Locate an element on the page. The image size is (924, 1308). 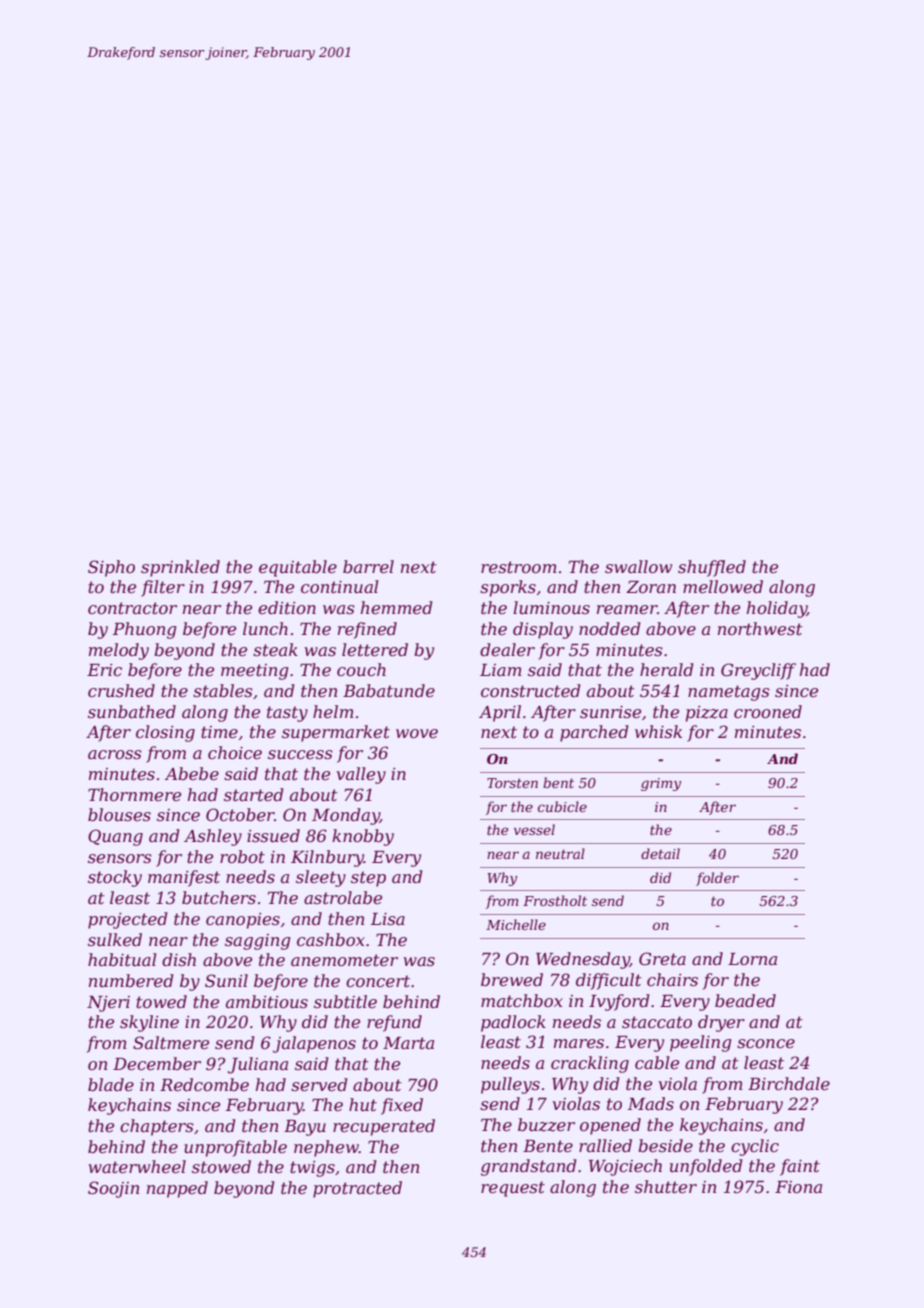
barrel is located at coordinates (368, 566).
